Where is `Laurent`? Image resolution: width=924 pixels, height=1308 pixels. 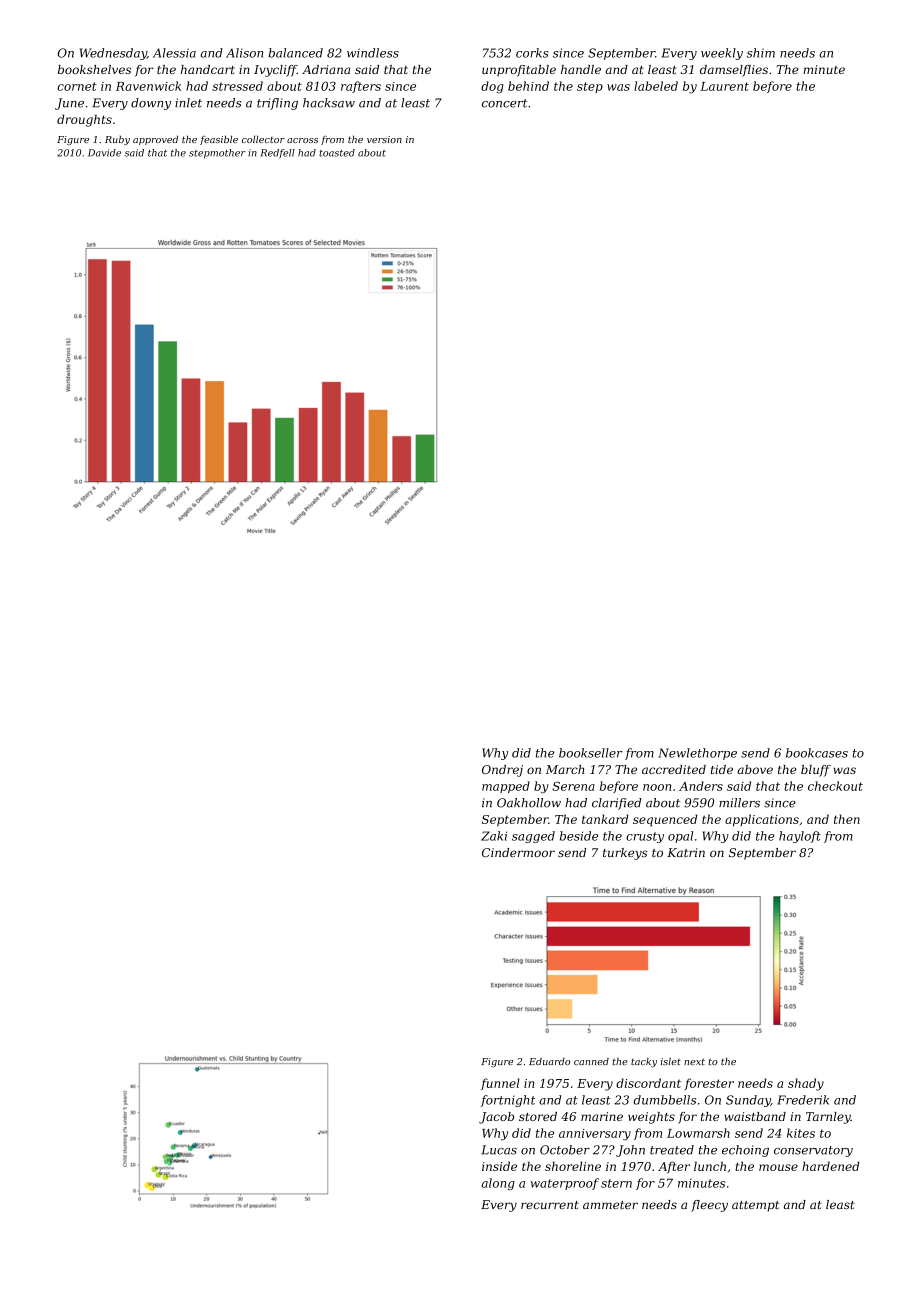 Laurent is located at coordinates (724, 86).
